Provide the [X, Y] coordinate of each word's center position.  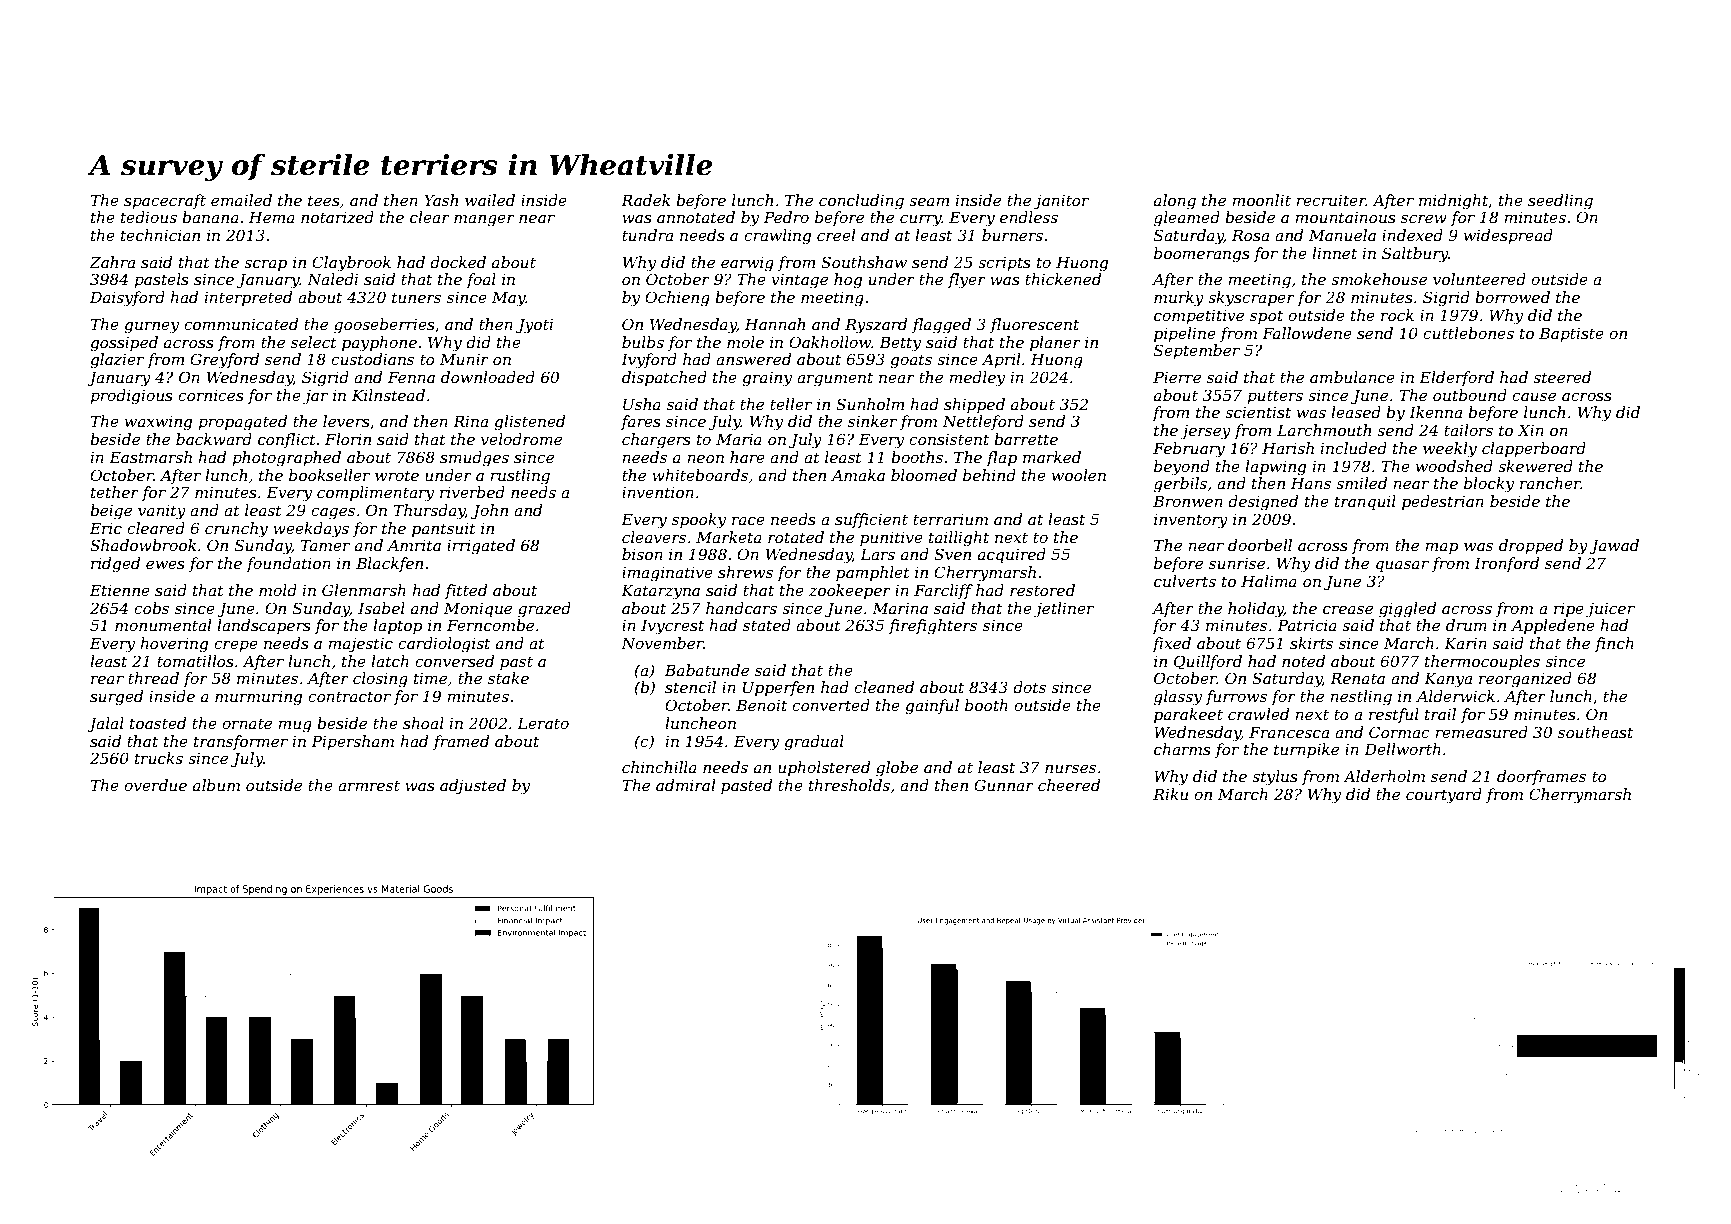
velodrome [521, 439]
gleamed [1187, 219]
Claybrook [351, 264]
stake [508, 678]
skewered [1535, 466]
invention [658, 492]
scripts [1004, 264]
